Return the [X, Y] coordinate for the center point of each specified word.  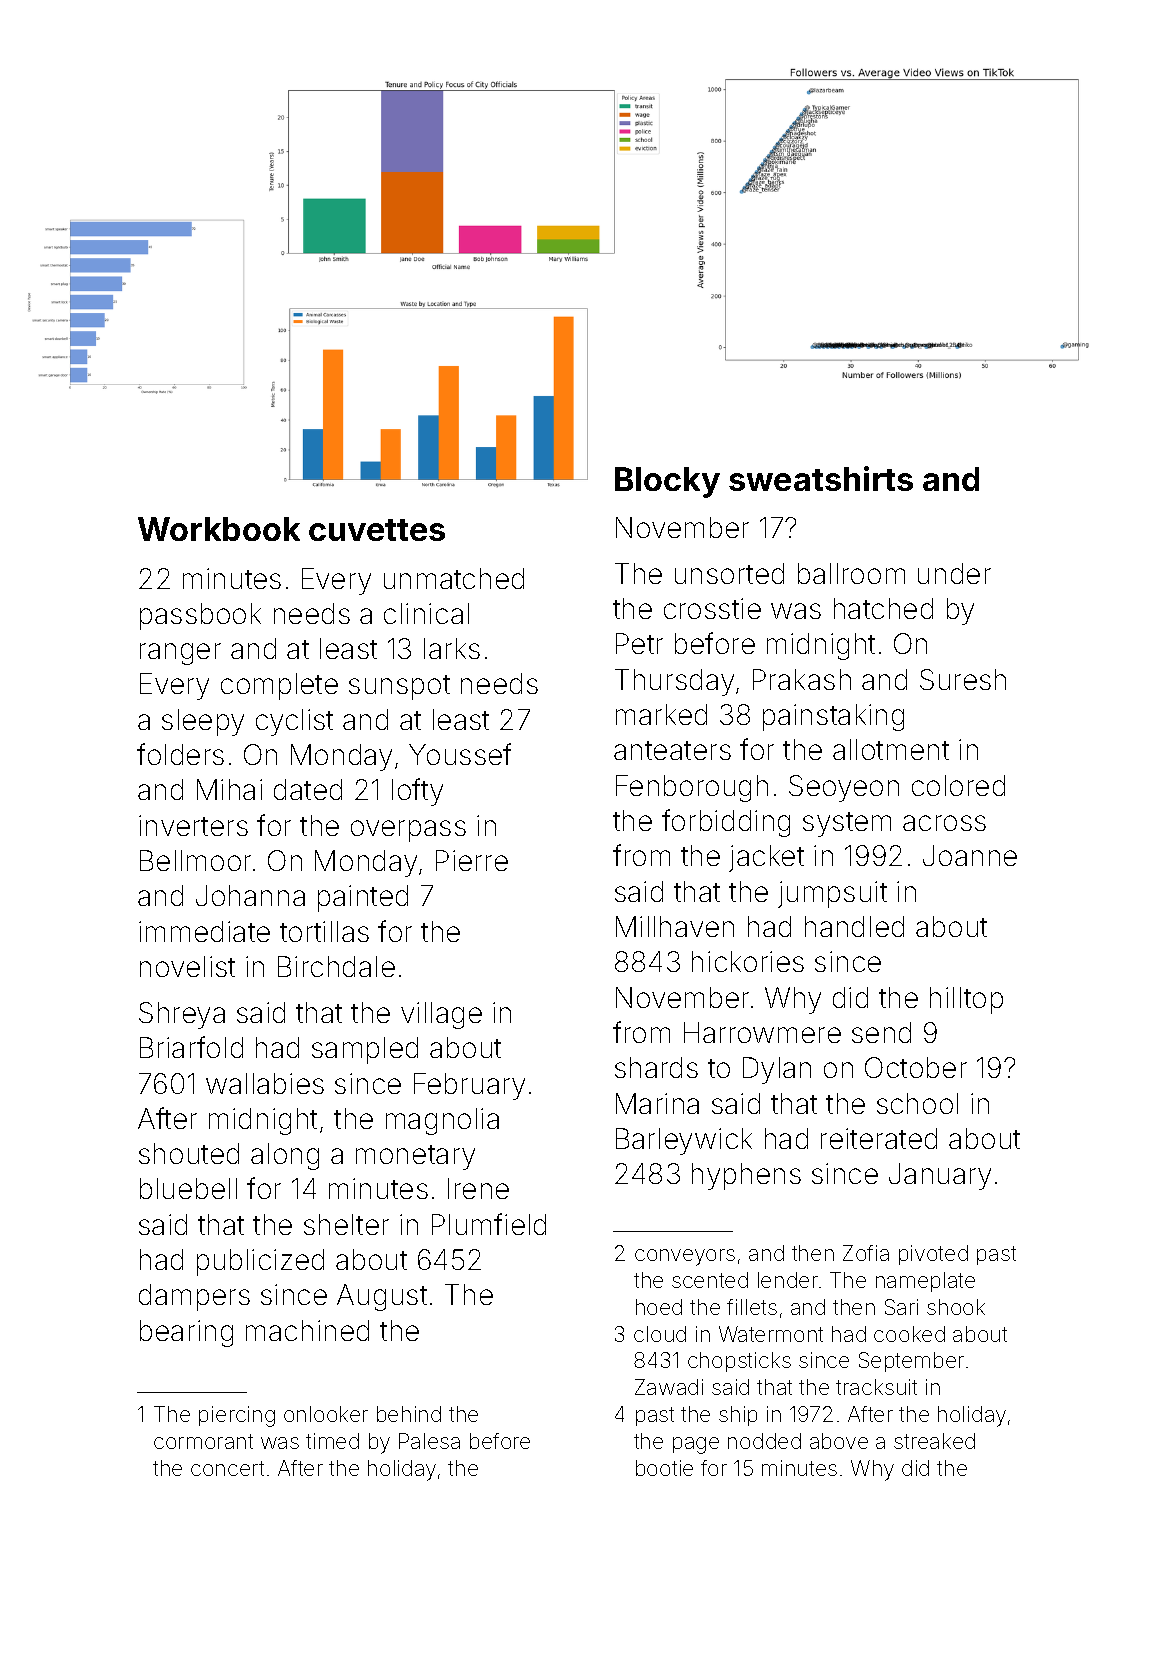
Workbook [219, 529]
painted [363, 898]
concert [227, 1468]
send [881, 1032]
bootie [664, 1468]
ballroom [851, 573]
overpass [408, 831]
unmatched [454, 578]
